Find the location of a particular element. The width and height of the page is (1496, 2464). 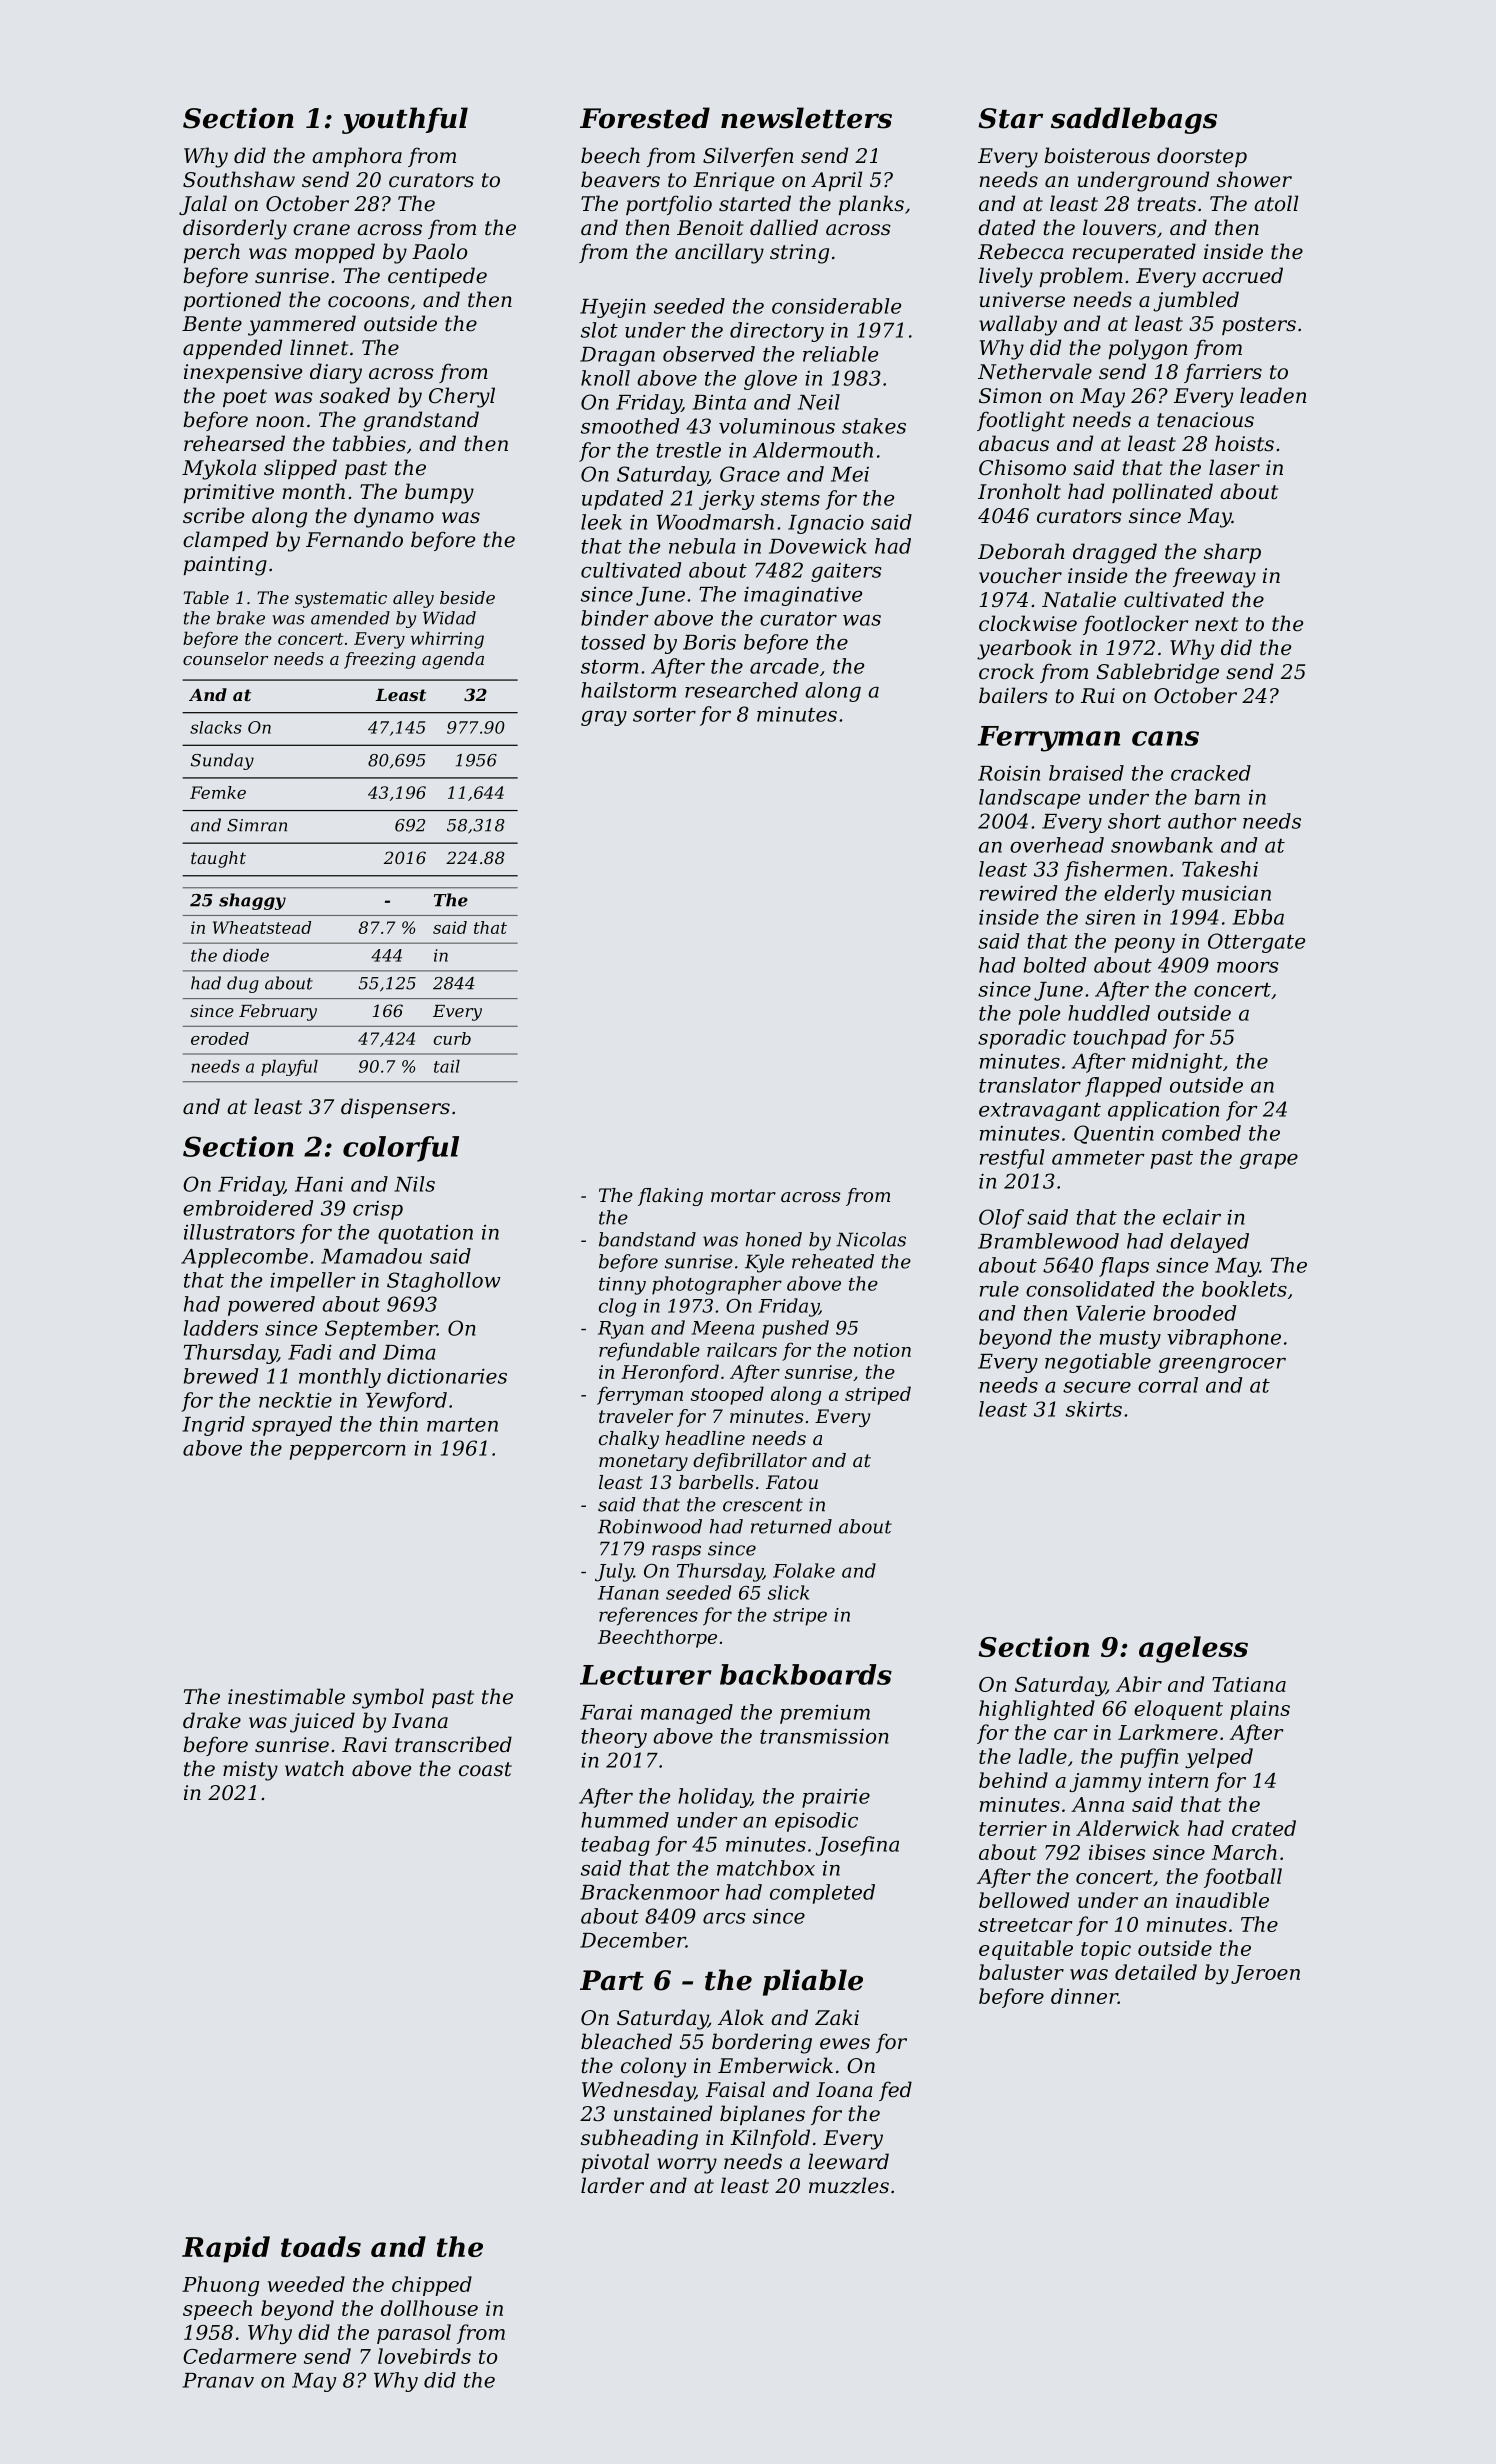

Sablebridge is located at coordinates (1157, 673).
